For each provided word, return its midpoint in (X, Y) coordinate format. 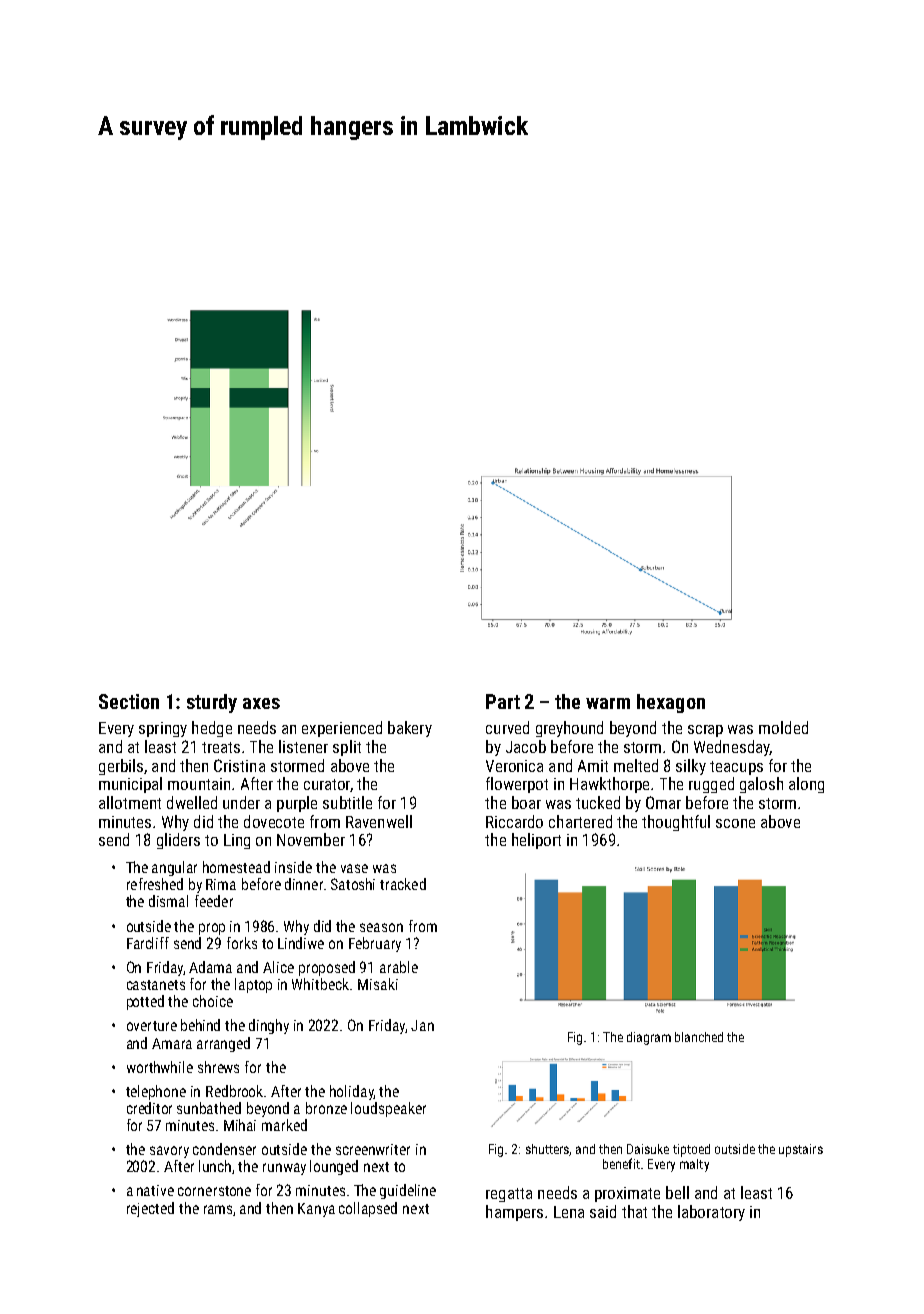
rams (218, 1209)
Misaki (378, 984)
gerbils (121, 767)
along (806, 785)
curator (327, 784)
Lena (569, 1212)
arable (399, 967)
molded (783, 727)
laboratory (711, 1213)
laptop (253, 985)
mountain (199, 784)
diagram (649, 1038)
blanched (699, 1037)
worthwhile (160, 1067)
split (347, 748)
